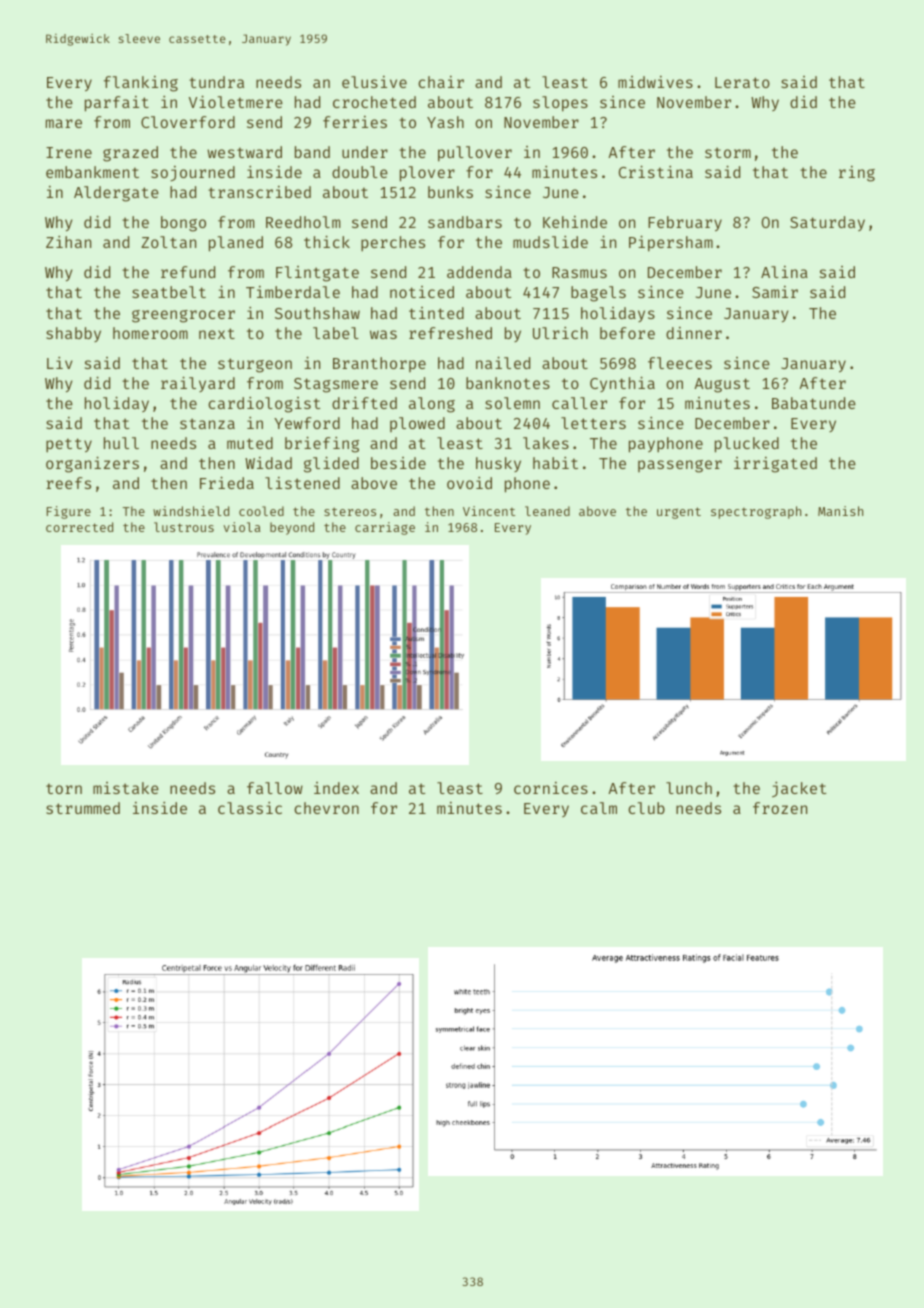  What do you see at coordinates (547, 511) in the image?
I see `leaned` at bounding box center [547, 511].
